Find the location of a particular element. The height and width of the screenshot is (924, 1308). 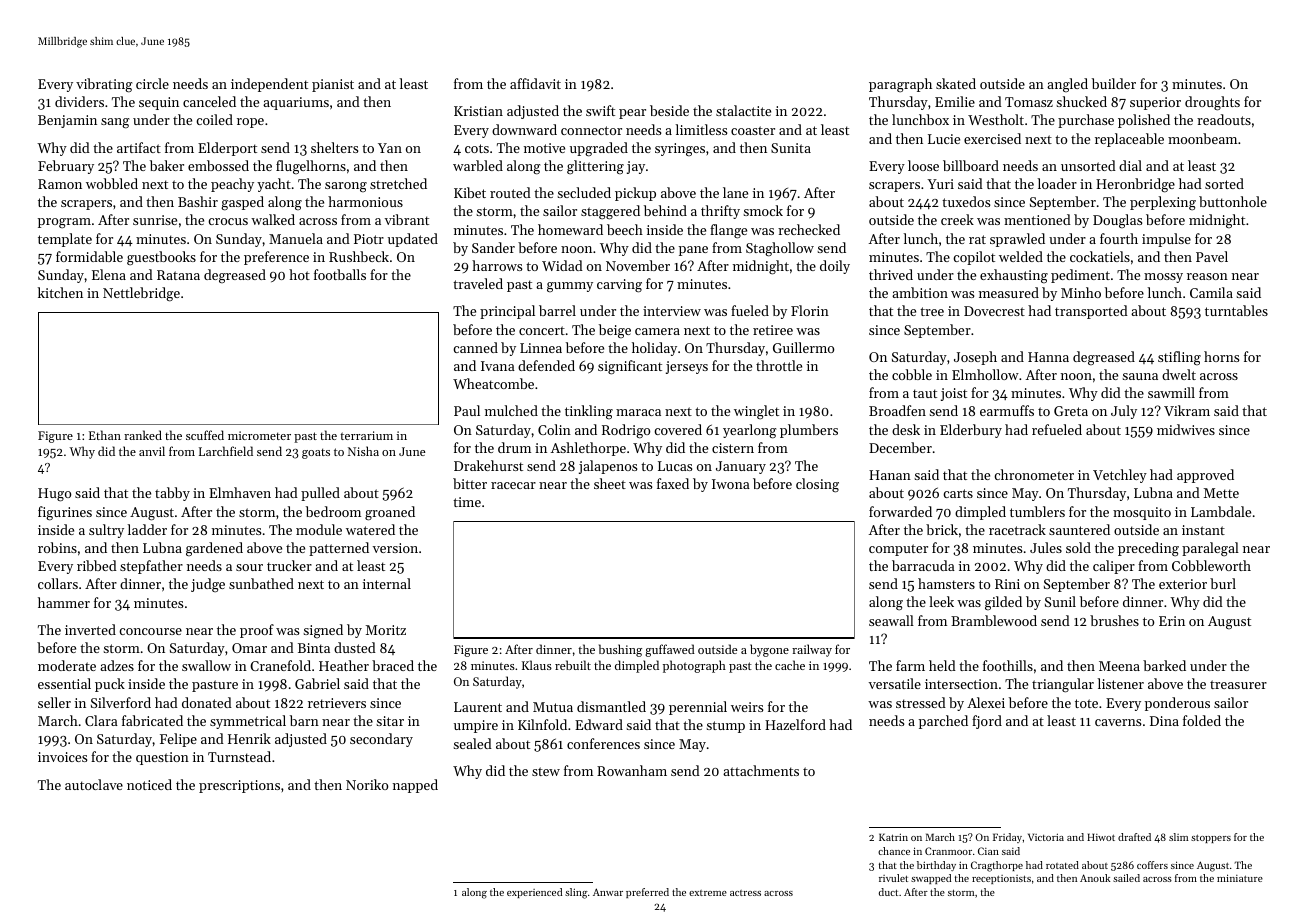

Greta is located at coordinates (1071, 411).
